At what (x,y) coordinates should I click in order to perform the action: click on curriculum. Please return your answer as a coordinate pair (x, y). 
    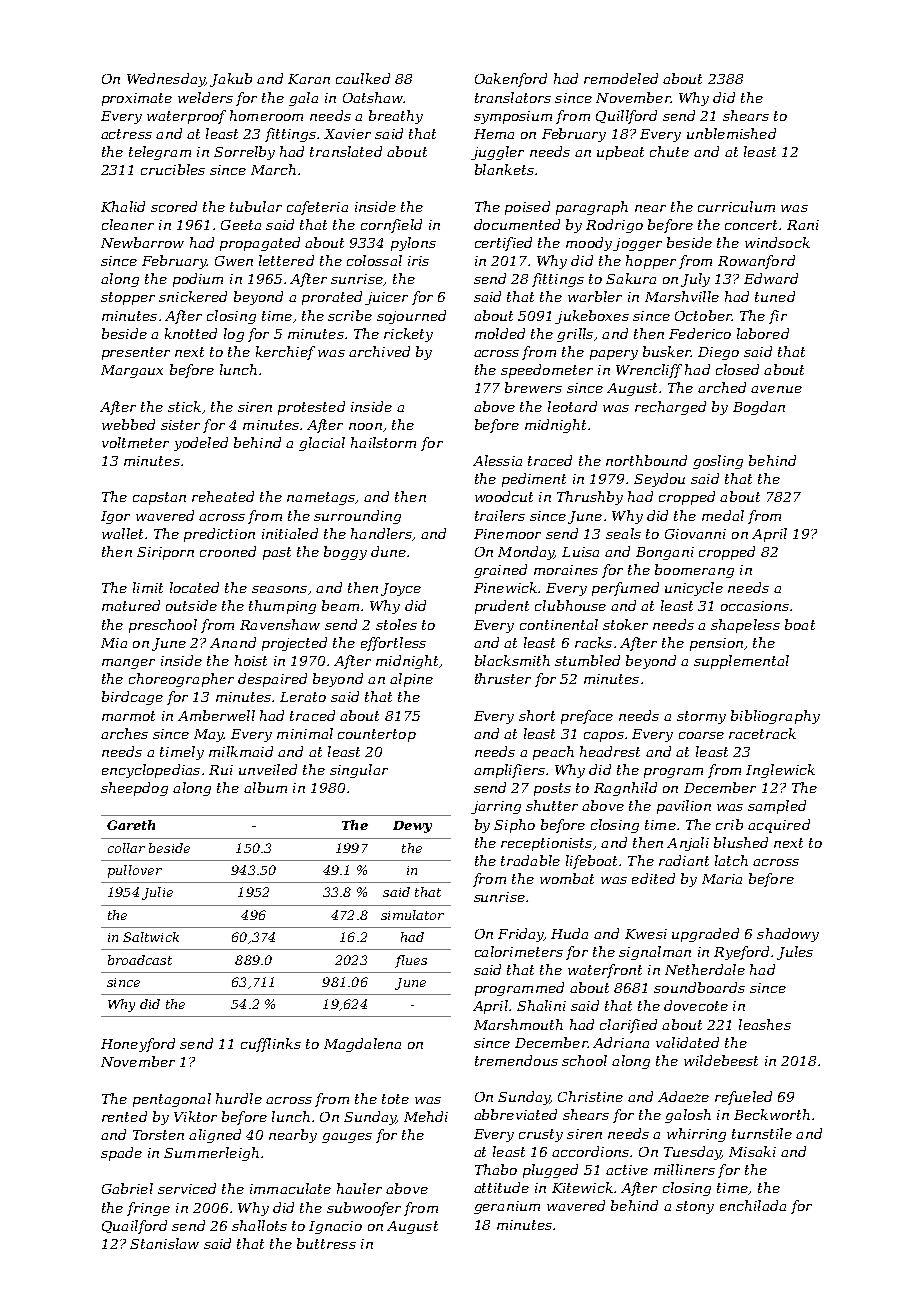
    Looking at the image, I should click on (736, 206).
